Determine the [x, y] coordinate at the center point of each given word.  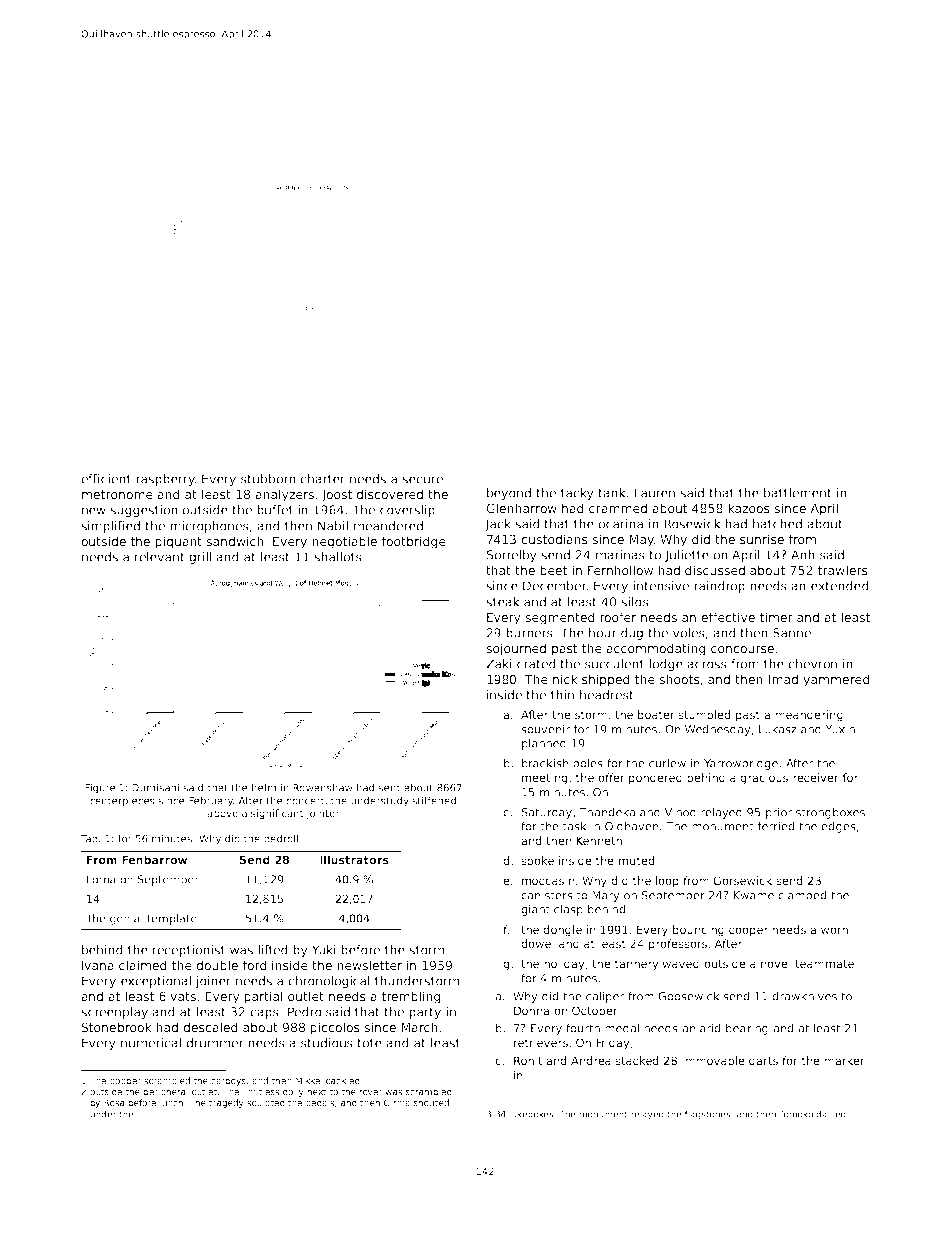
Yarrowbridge [741, 764]
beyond [509, 494]
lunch [171, 1102]
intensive [661, 586]
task [575, 826]
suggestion [144, 511]
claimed [143, 965]
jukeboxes [531, 1115]
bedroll [281, 838]
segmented [560, 618]
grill [200, 558]
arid [710, 1028]
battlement [798, 493]
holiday [564, 965]
